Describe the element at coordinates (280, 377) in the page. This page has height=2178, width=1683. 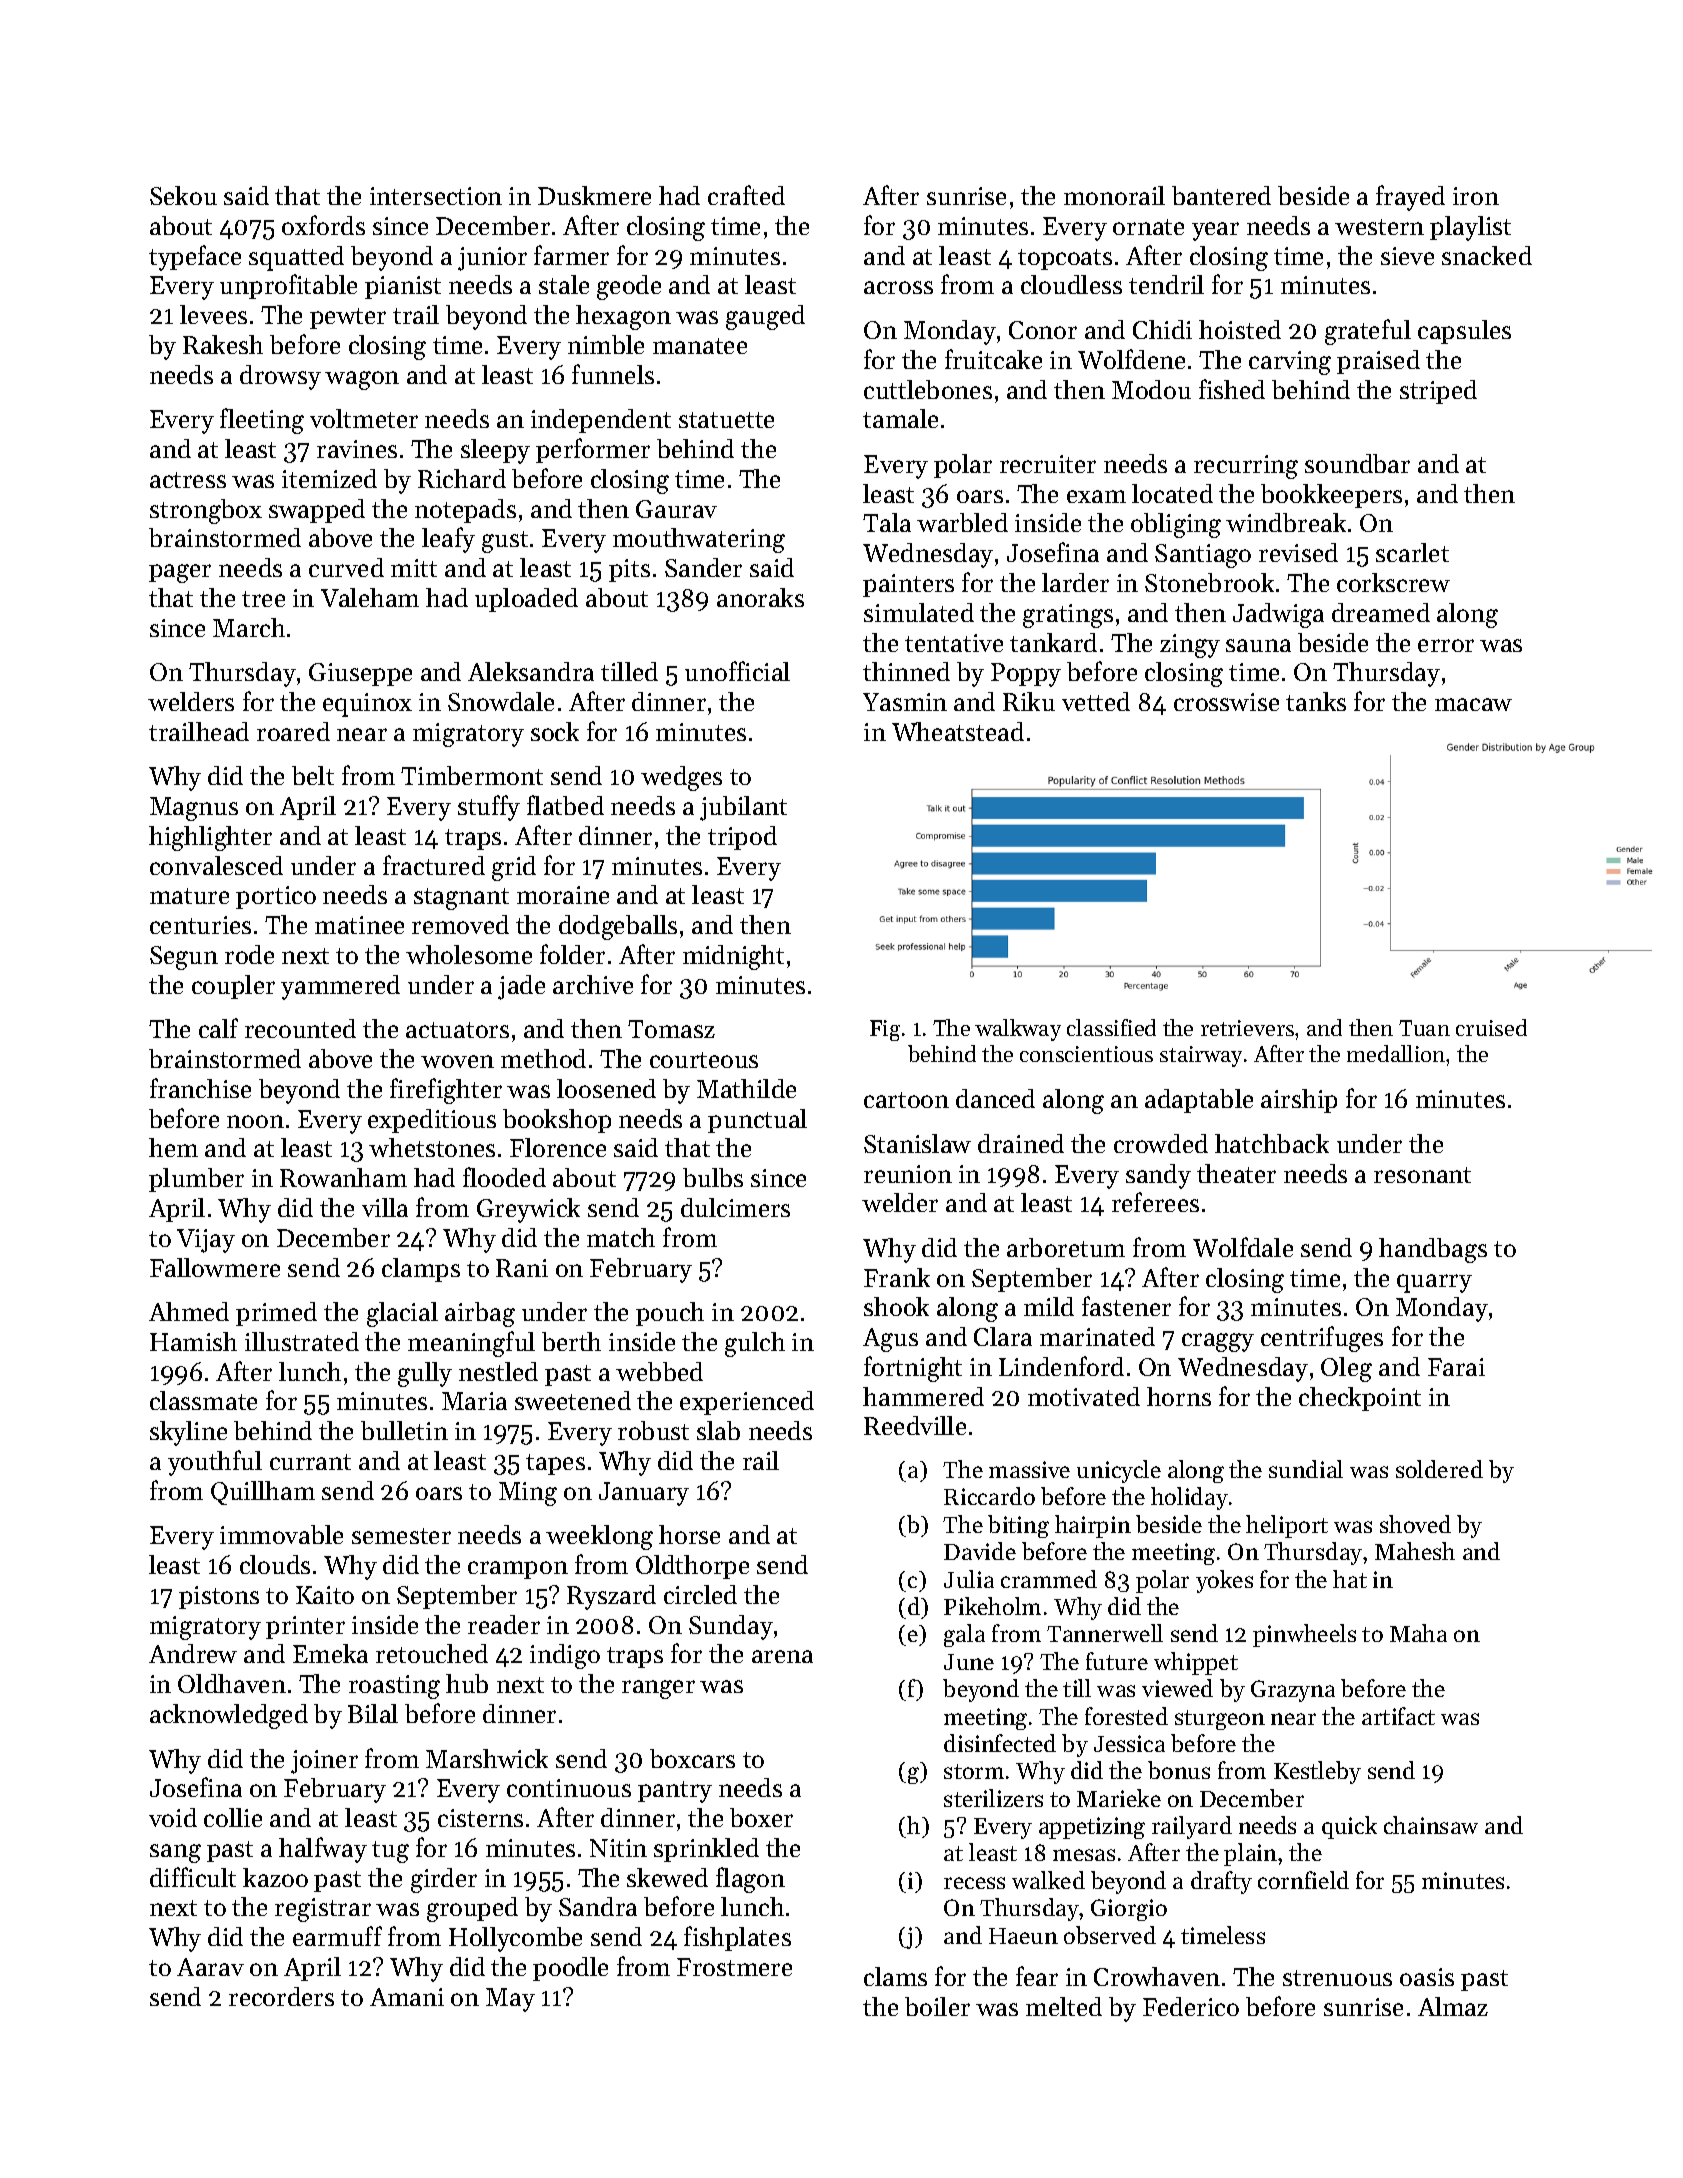
I see `drowsy` at that location.
